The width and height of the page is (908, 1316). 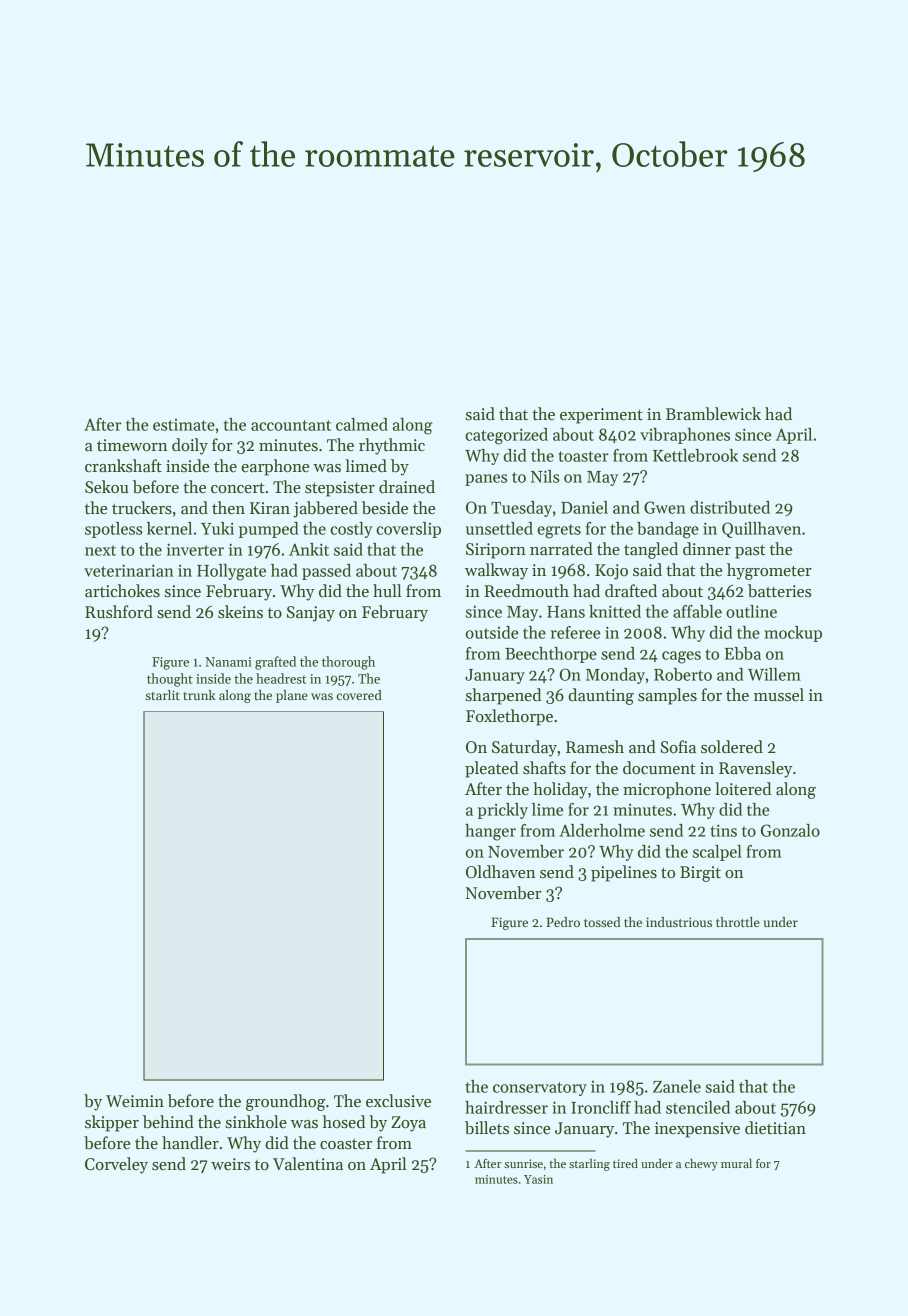 What do you see at coordinates (500, 872) in the page?
I see `Oldhaven` at bounding box center [500, 872].
